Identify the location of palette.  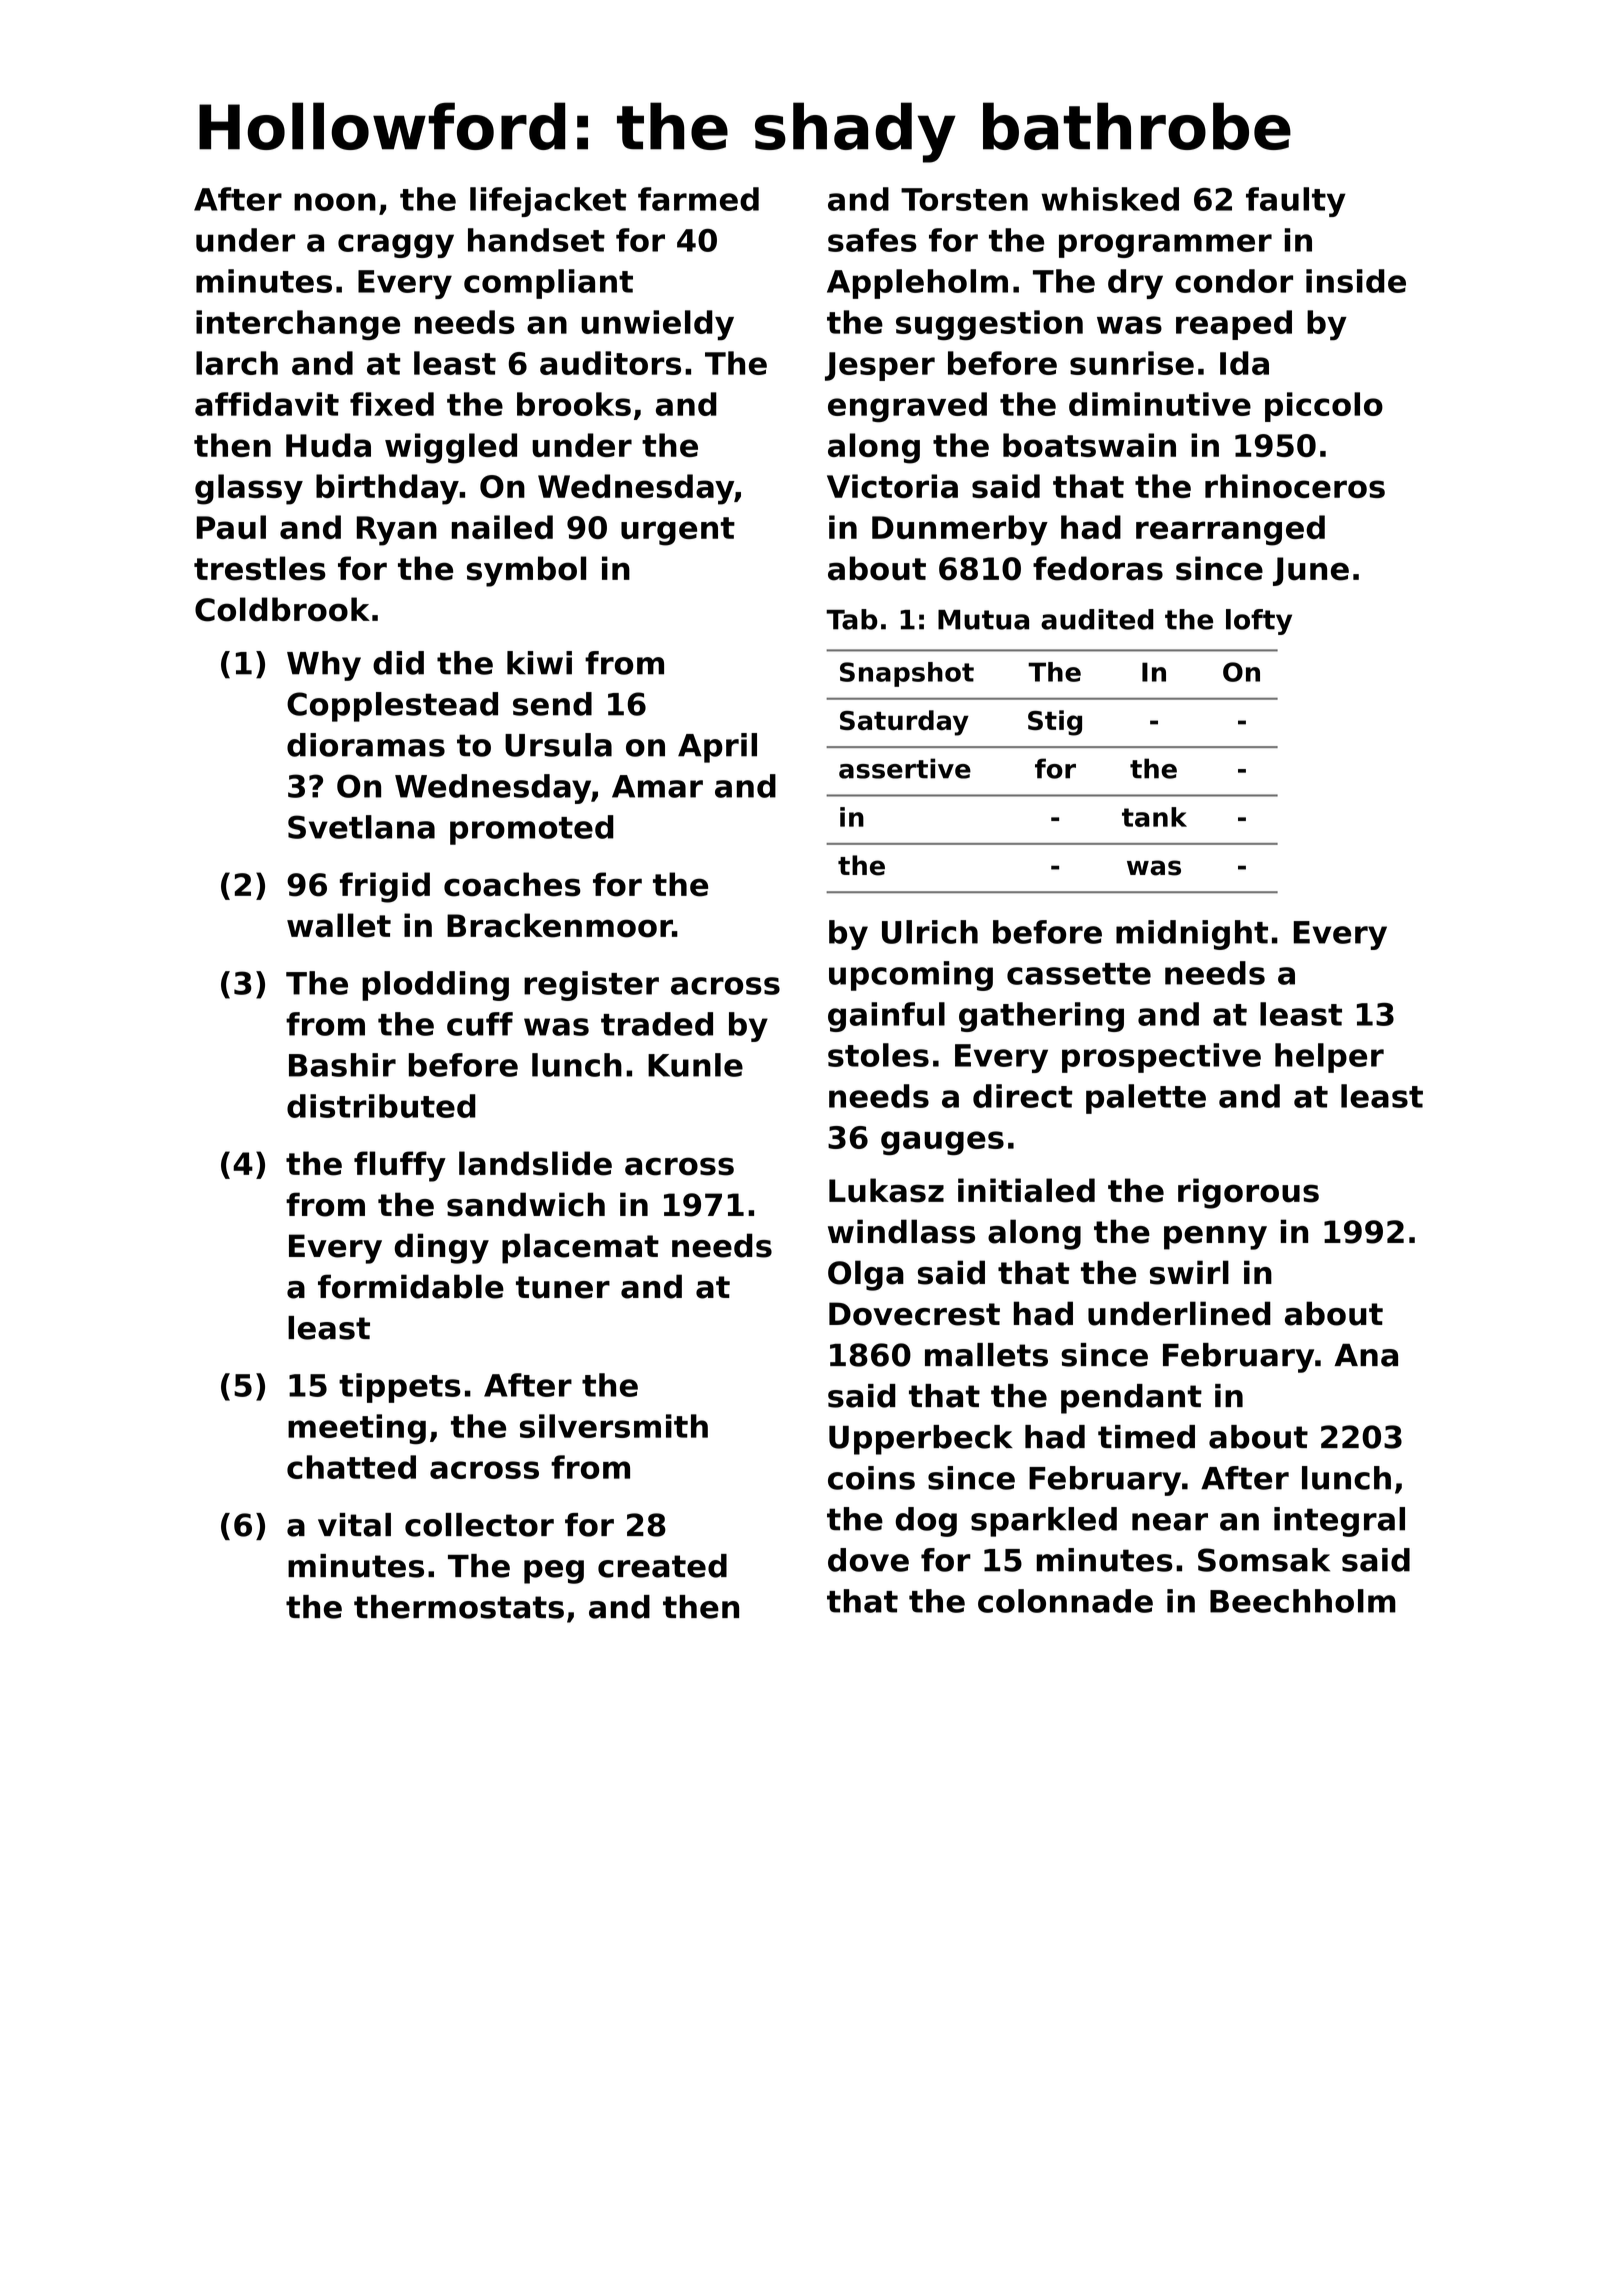
(1146, 1099).
